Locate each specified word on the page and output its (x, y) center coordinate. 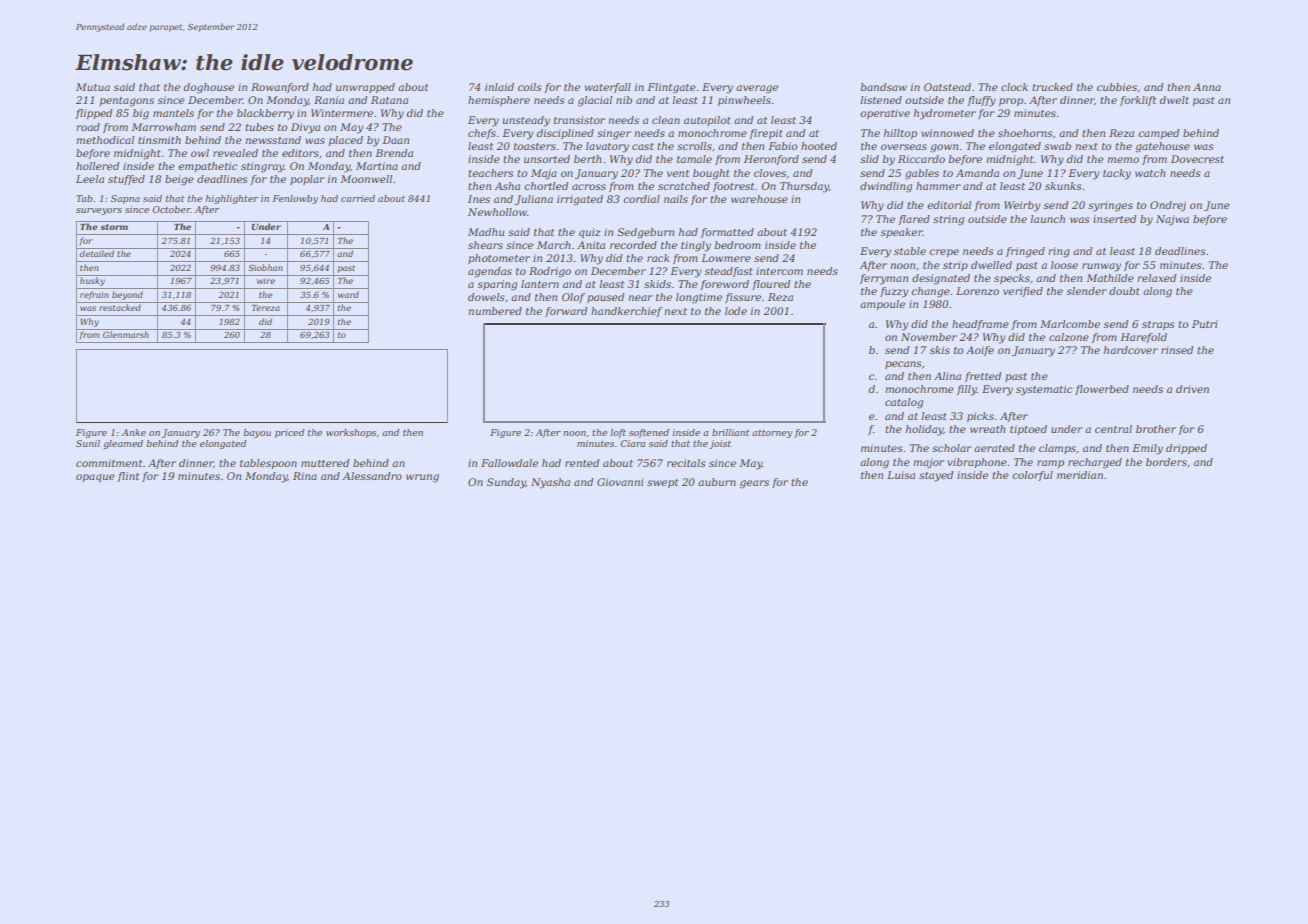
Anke (134, 432)
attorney (772, 434)
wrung (422, 478)
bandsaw (883, 87)
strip (955, 266)
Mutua (93, 87)
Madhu (486, 232)
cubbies (1117, 87)
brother (1156, 429)
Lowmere (726, 258)
